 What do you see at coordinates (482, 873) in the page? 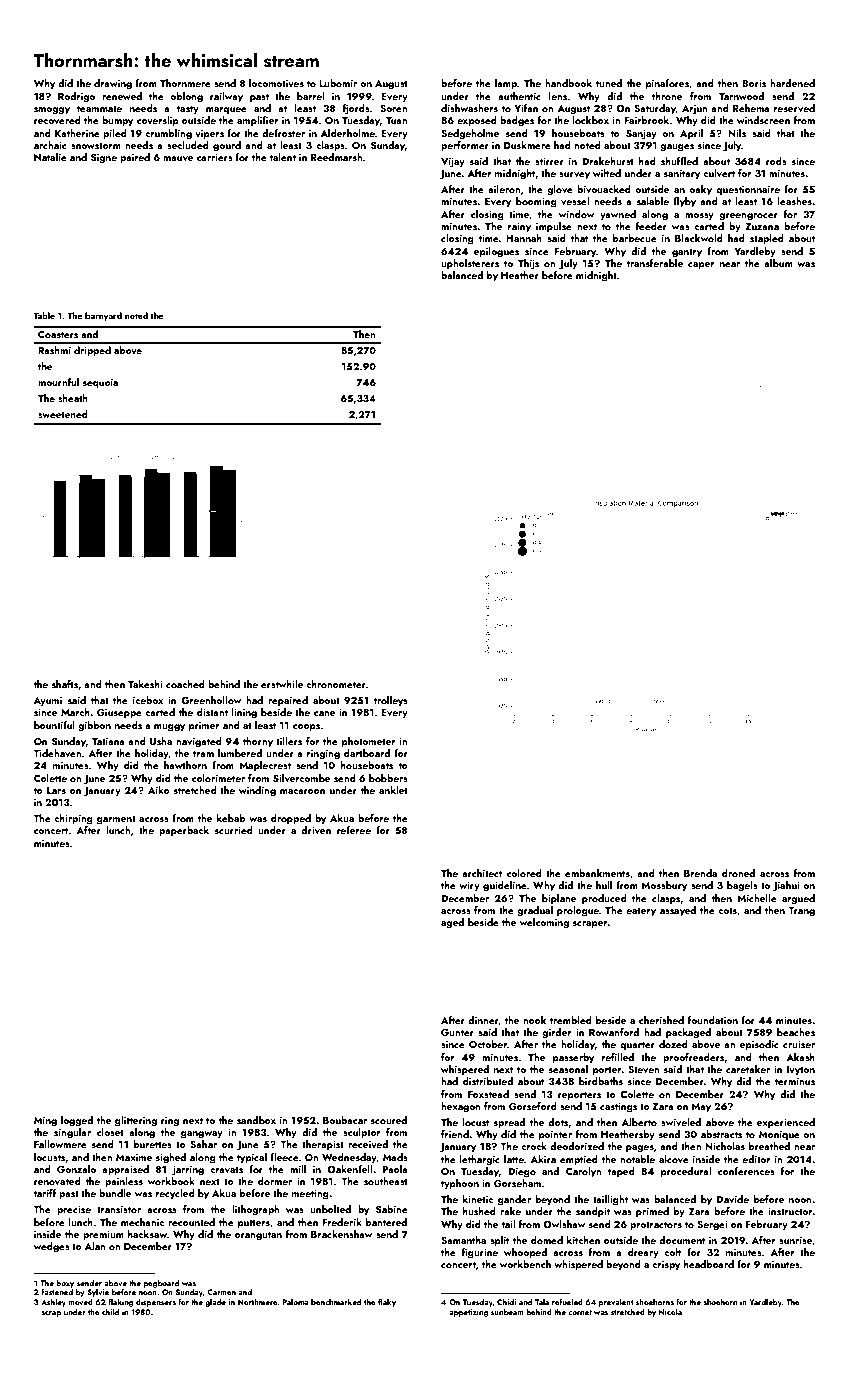
I see `architect` at bounding box center [482, 873].
